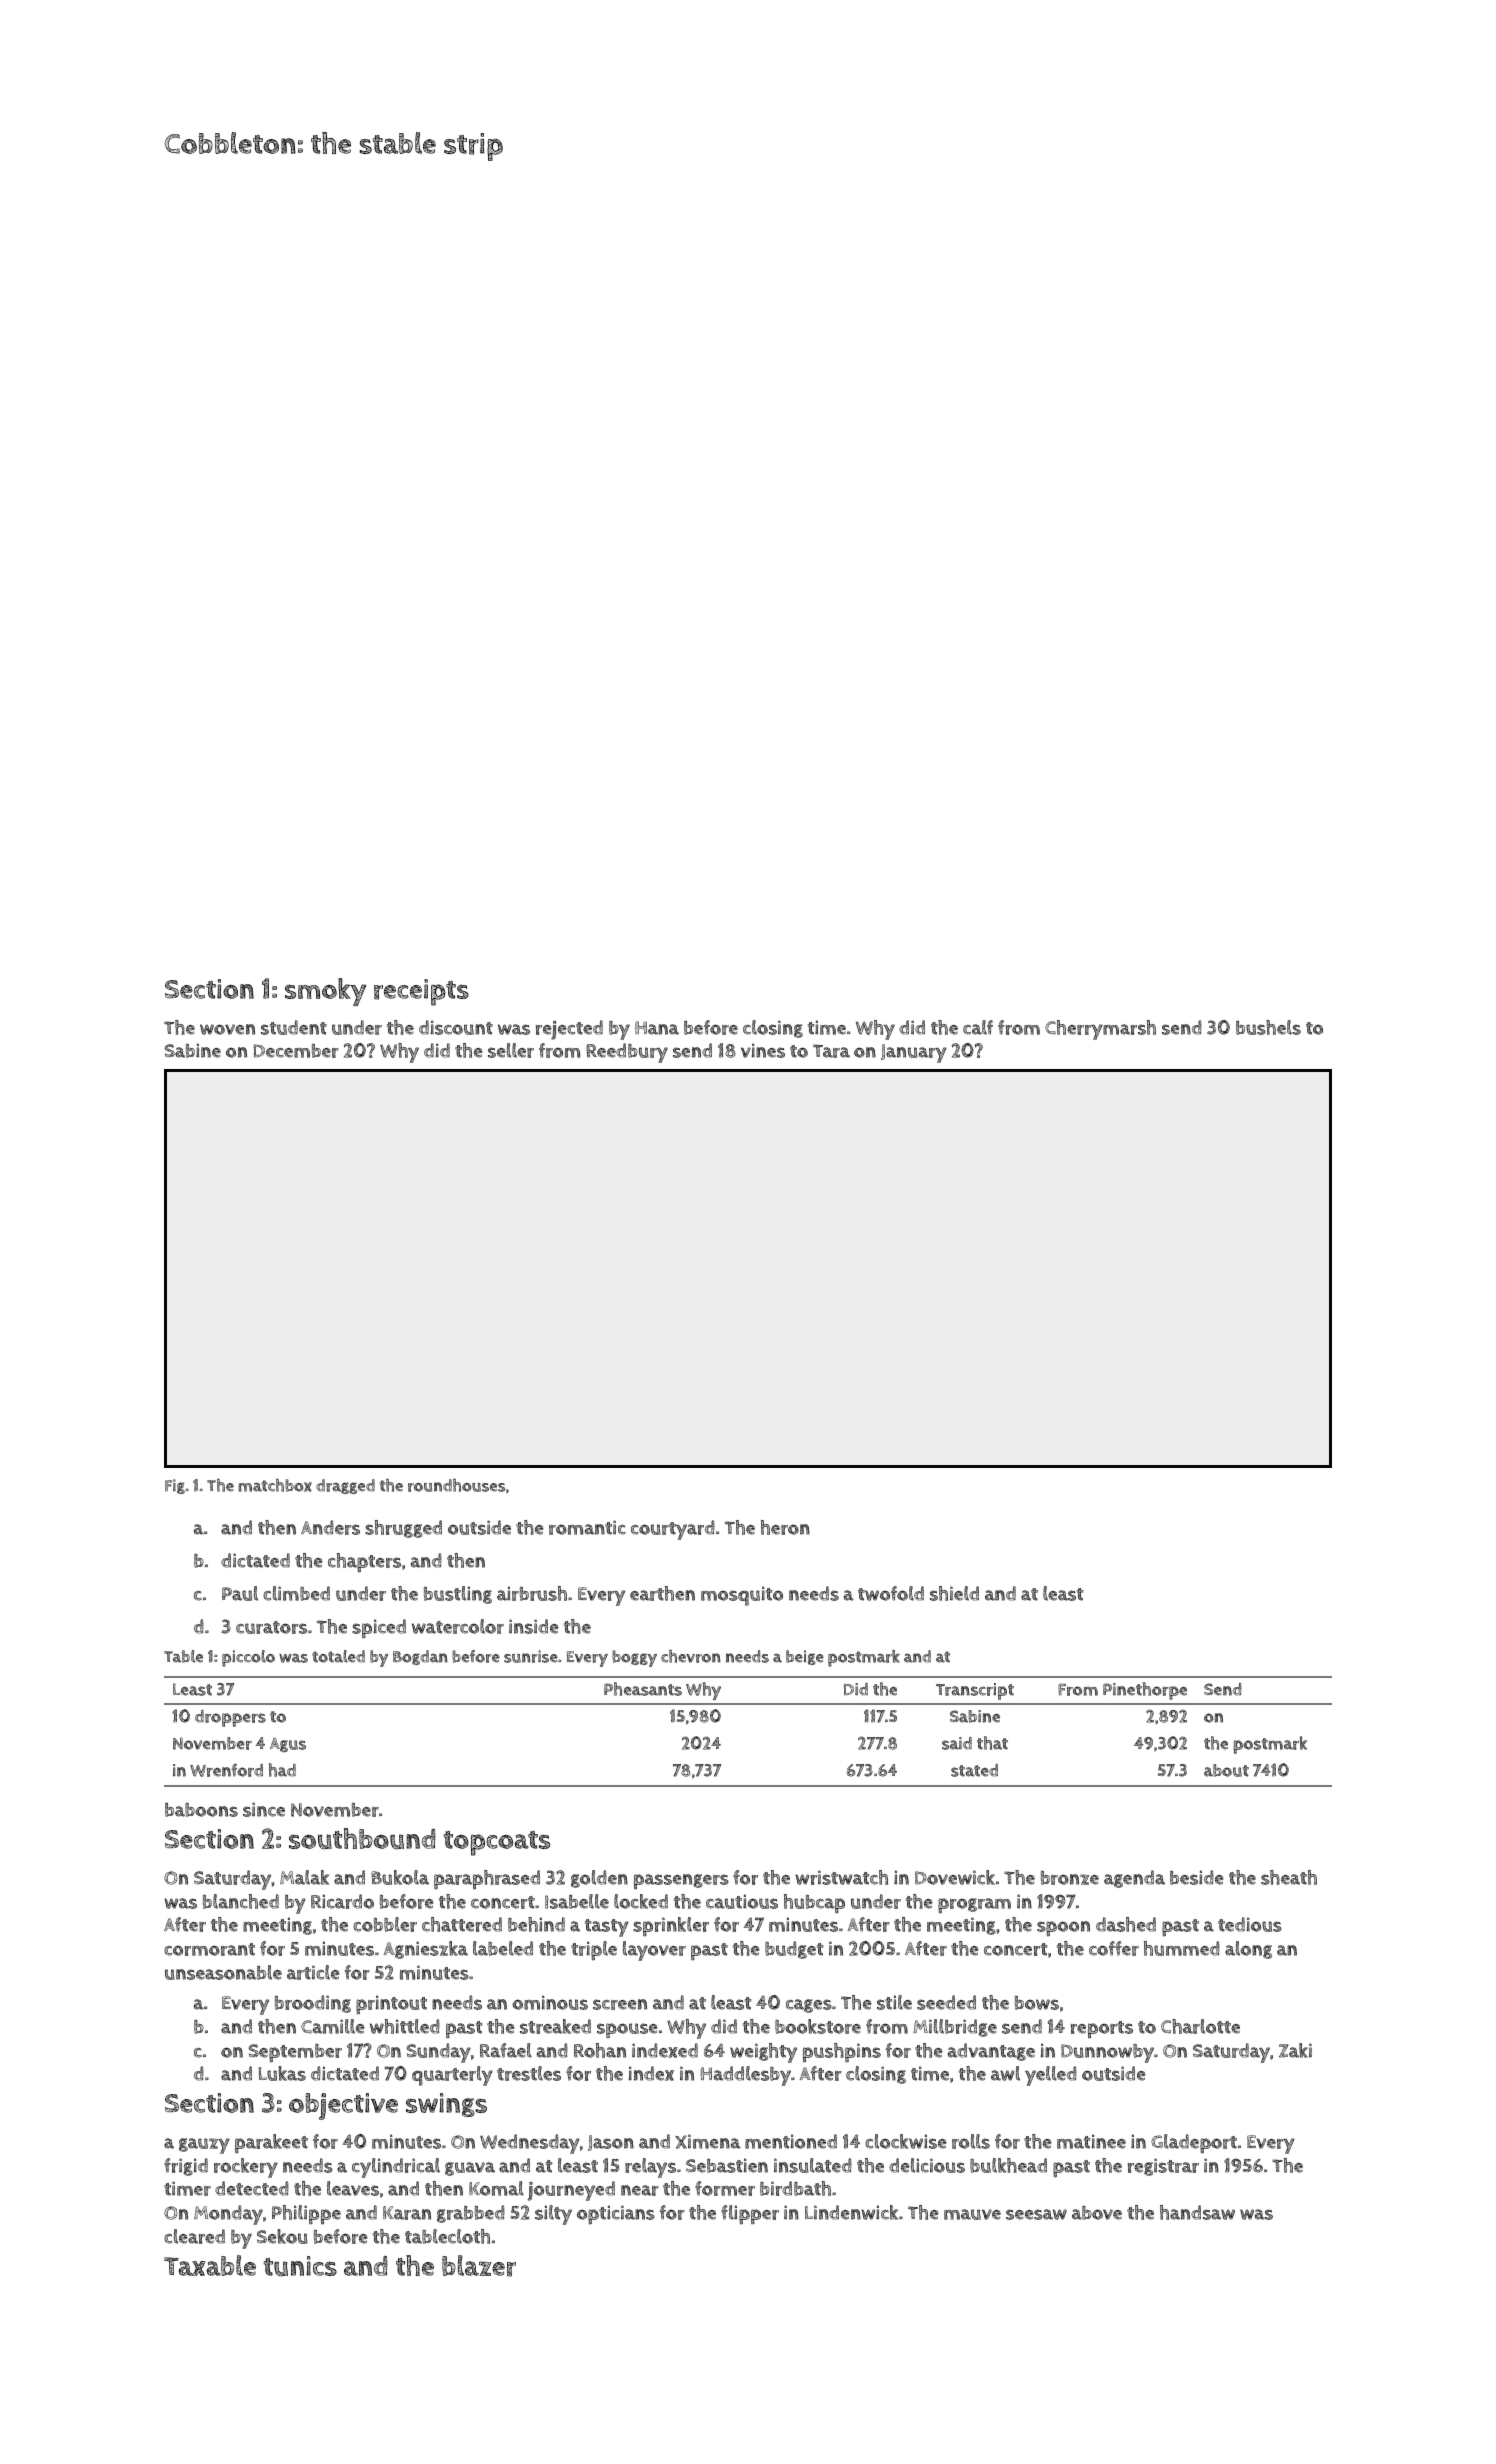 This image has width=1496, height=2464. Describe the element at coordinates (1100, 1030) in the image. I see `Cherrymarsh` at that location.
